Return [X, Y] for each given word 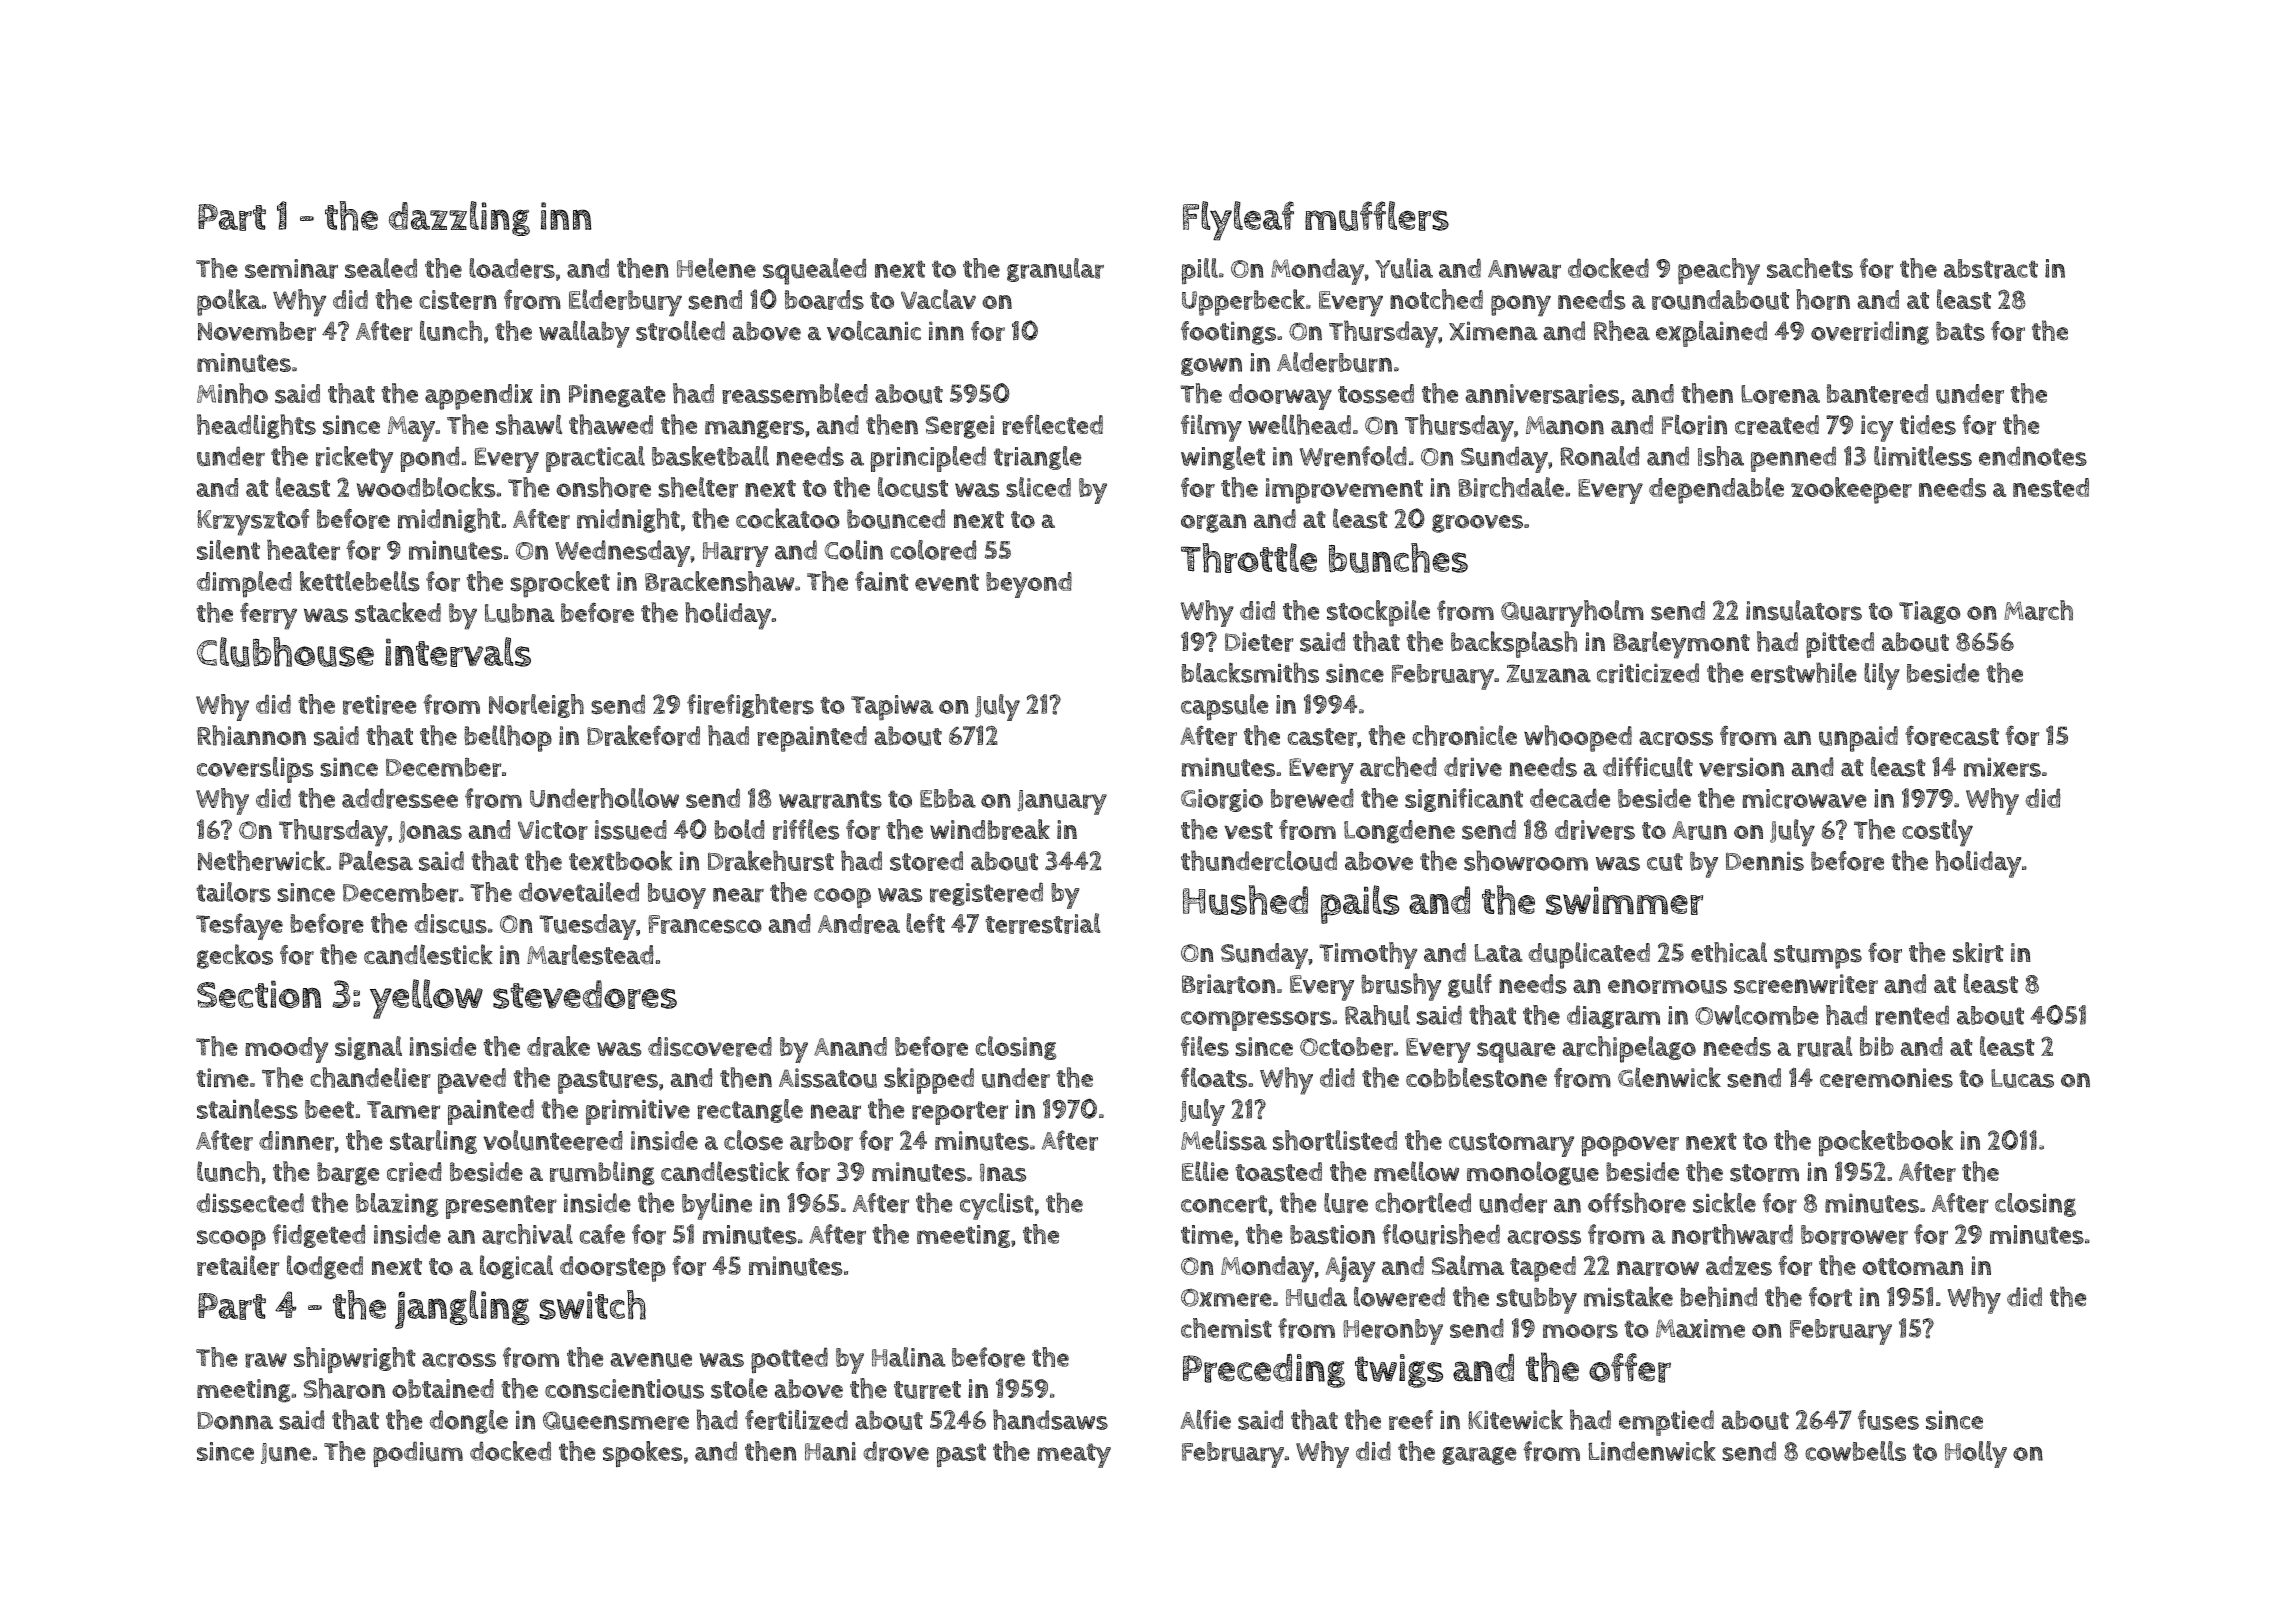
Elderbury [625, 303]
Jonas [430, 832]
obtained [443, 1389]
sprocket [560, 584]
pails [1360, 904]
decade [1570, 798]
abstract [1991, 269]
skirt [1978, 952]
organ [1213, 523]
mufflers [1377, 216]
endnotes [2033, 456]
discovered [710, 1047]
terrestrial [1043, 923]
